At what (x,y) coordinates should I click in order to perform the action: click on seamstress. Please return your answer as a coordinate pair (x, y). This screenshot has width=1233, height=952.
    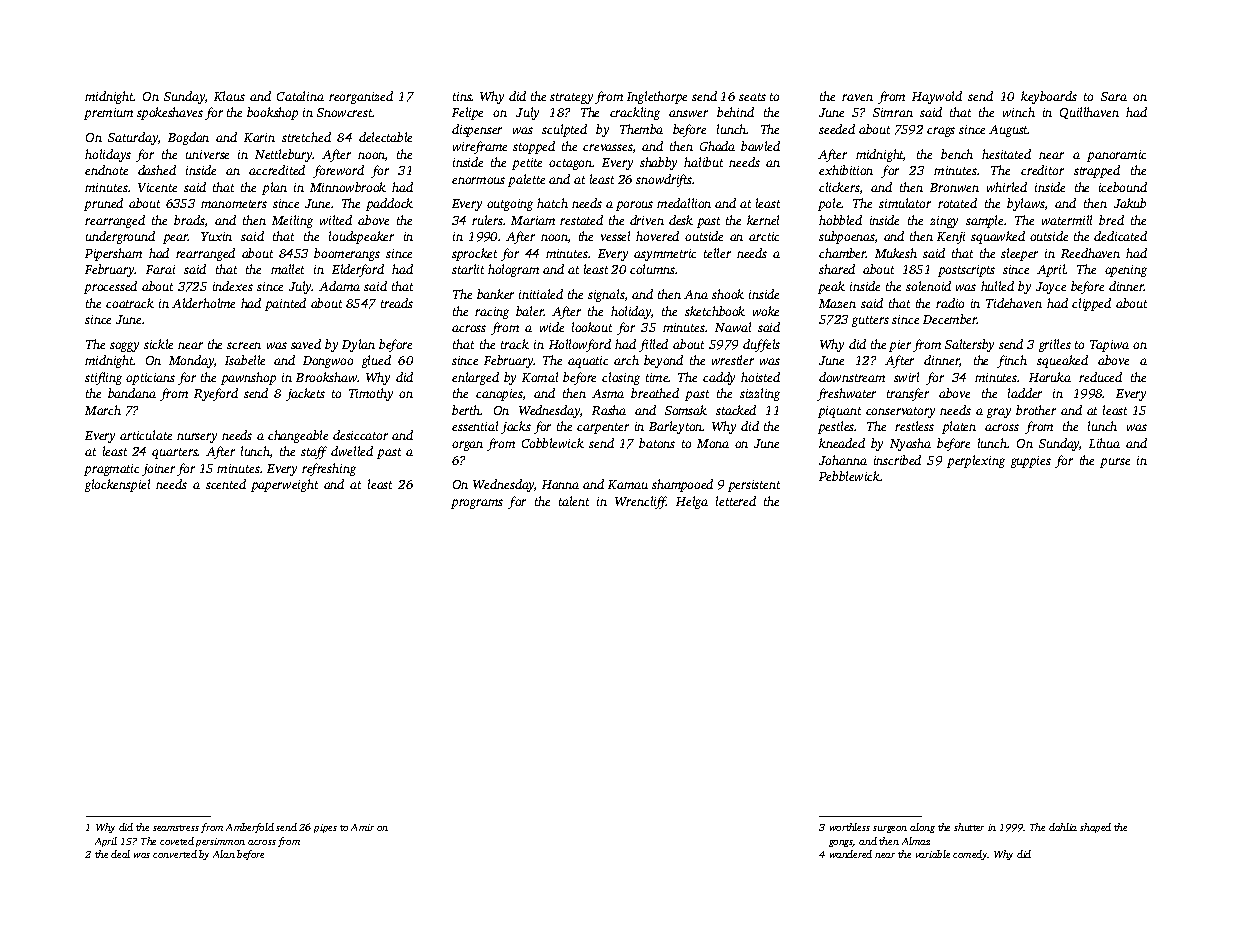
    Looking at the image, I should click on (176, 828).
